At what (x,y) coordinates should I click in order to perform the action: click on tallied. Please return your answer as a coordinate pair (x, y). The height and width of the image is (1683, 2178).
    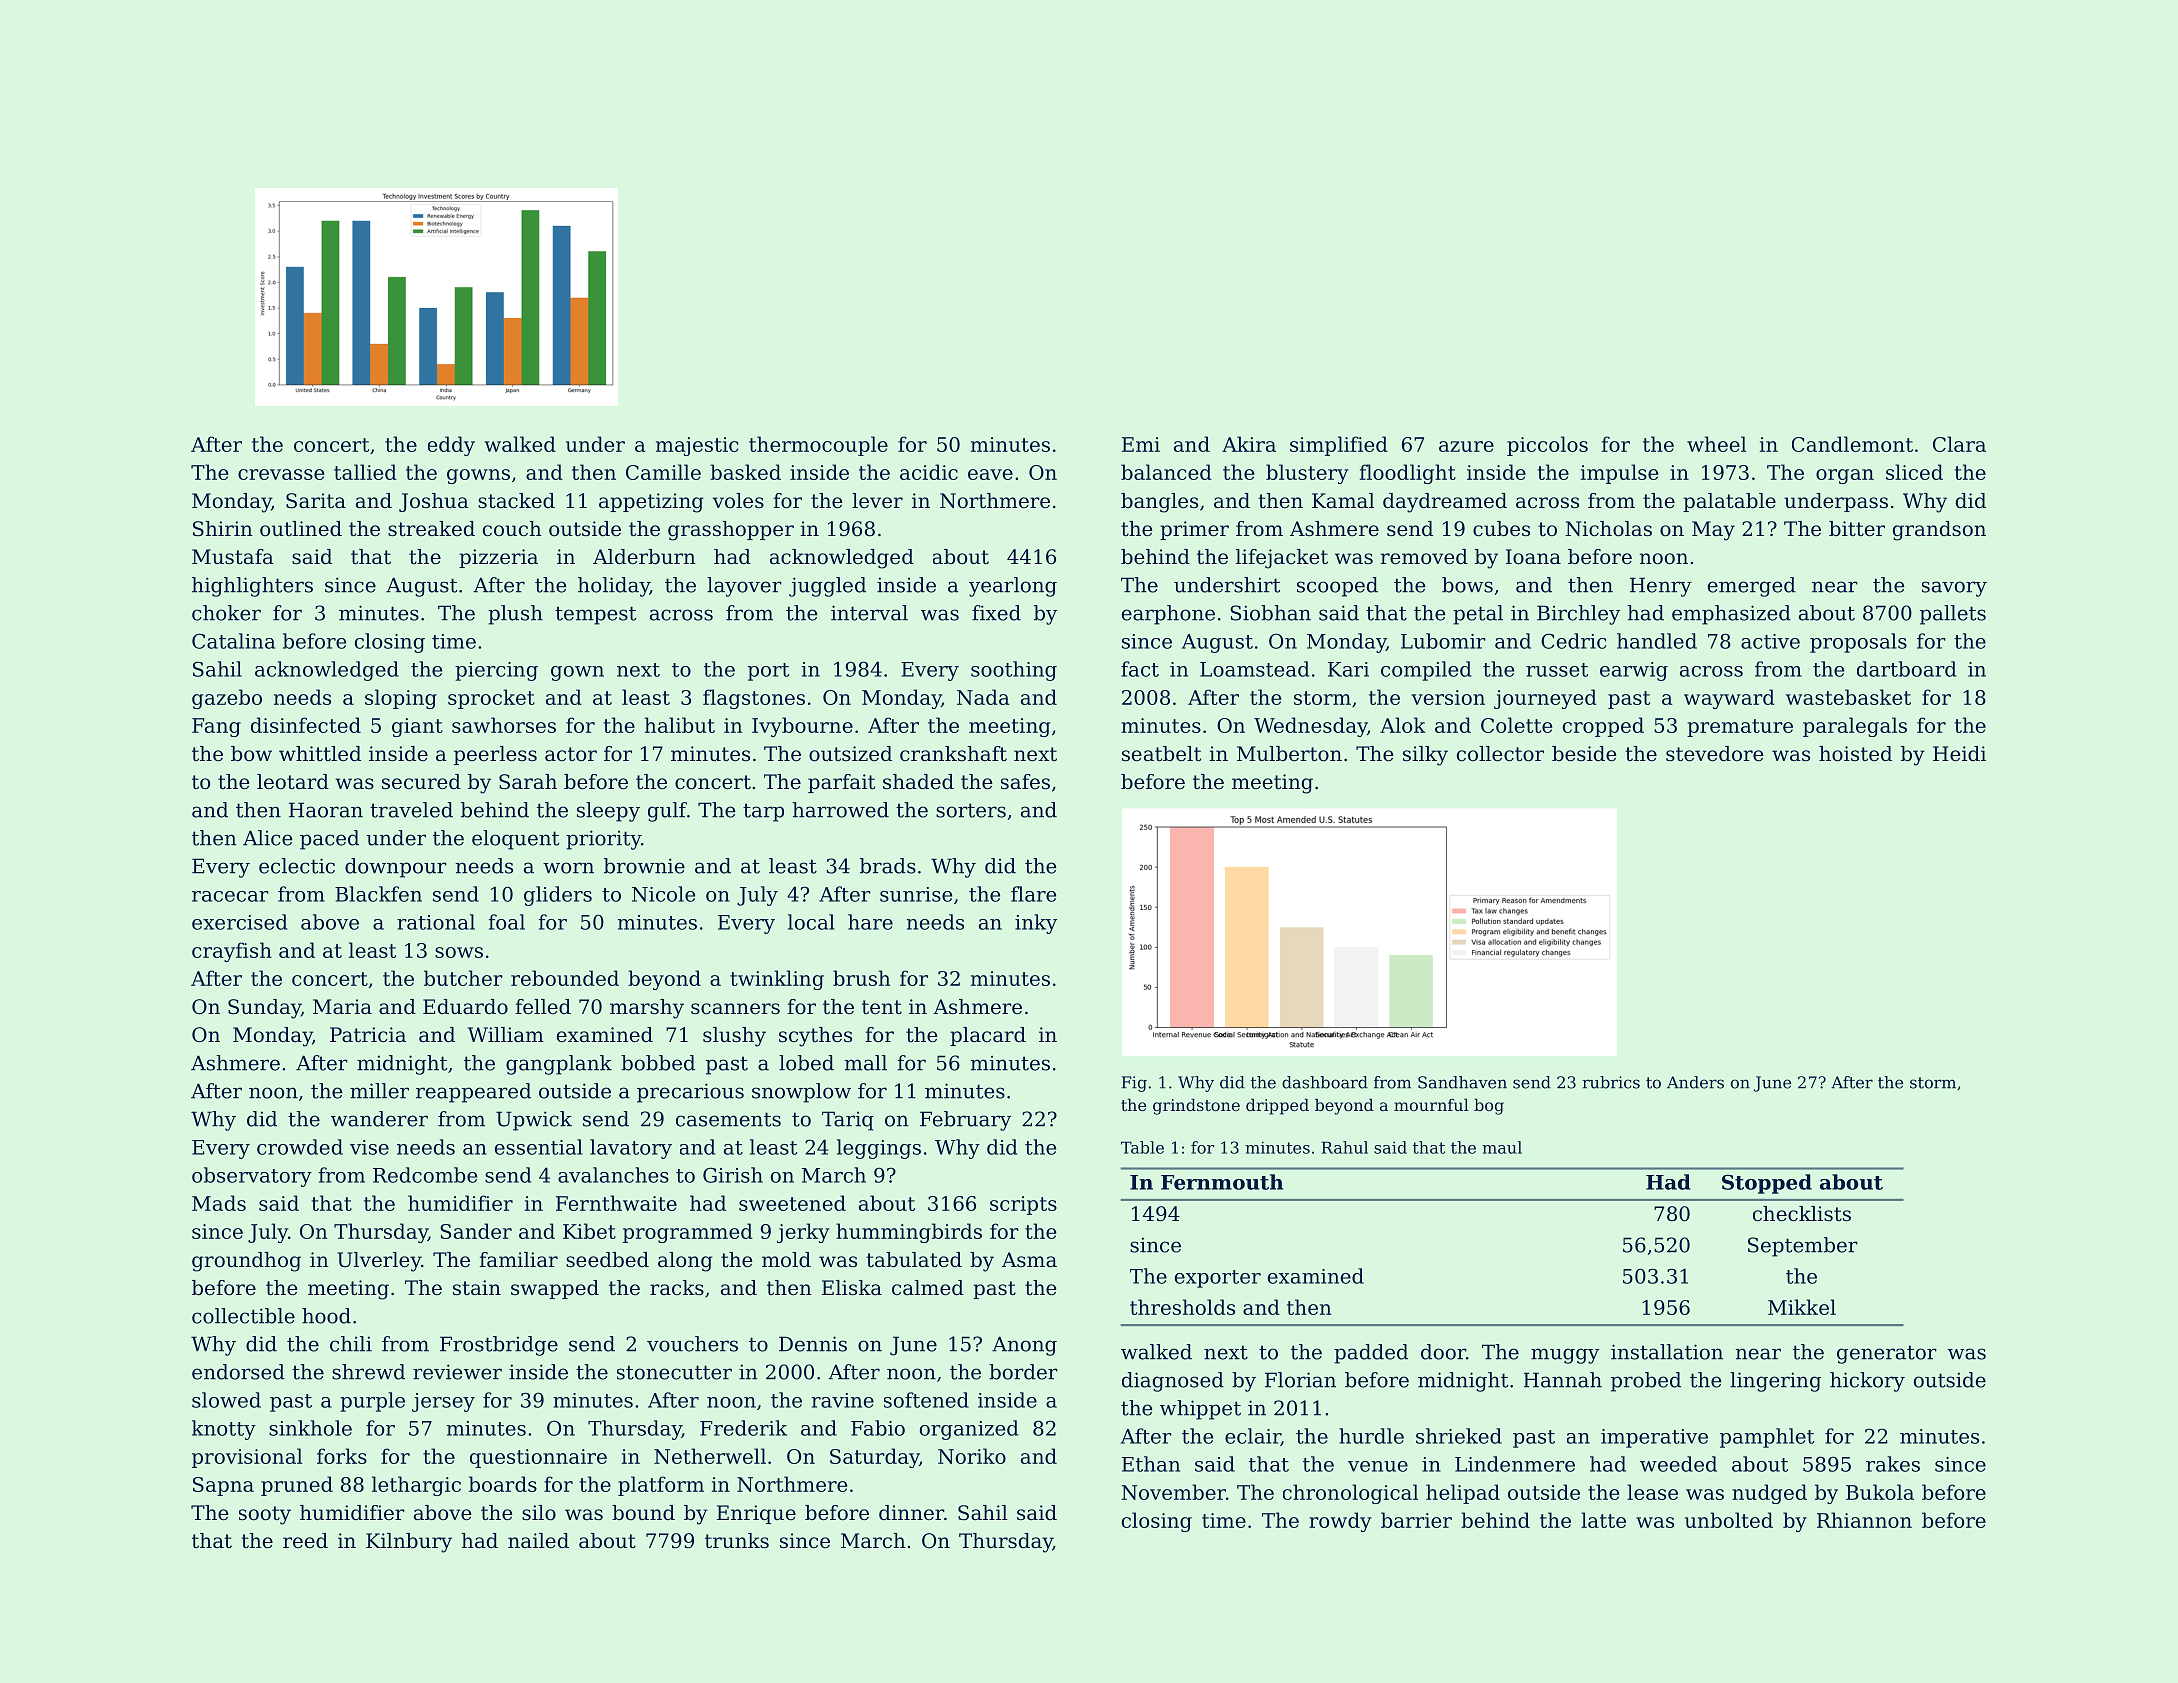
    Looking at the image, I should click on (365, 472).
